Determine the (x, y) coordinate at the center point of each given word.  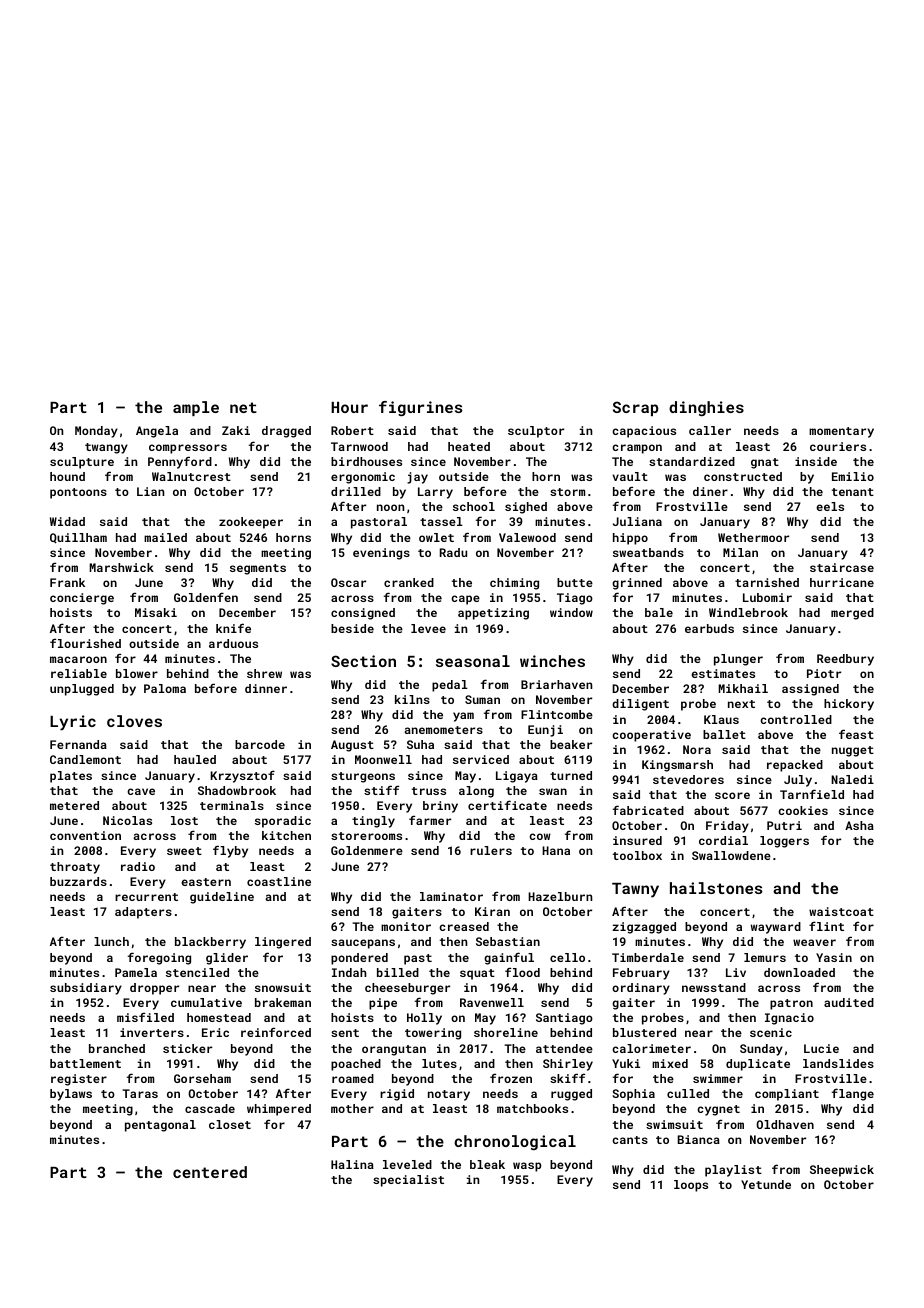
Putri (784, 825)
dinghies (706, 409)
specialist (408, 1181)
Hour (349, 407)
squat (477, 974)
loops (691, 1186)
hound (67, 476)
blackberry (210, 943)
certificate (507, 805)
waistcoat (841, 911)
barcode (260, 744)
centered (210, 1172)
